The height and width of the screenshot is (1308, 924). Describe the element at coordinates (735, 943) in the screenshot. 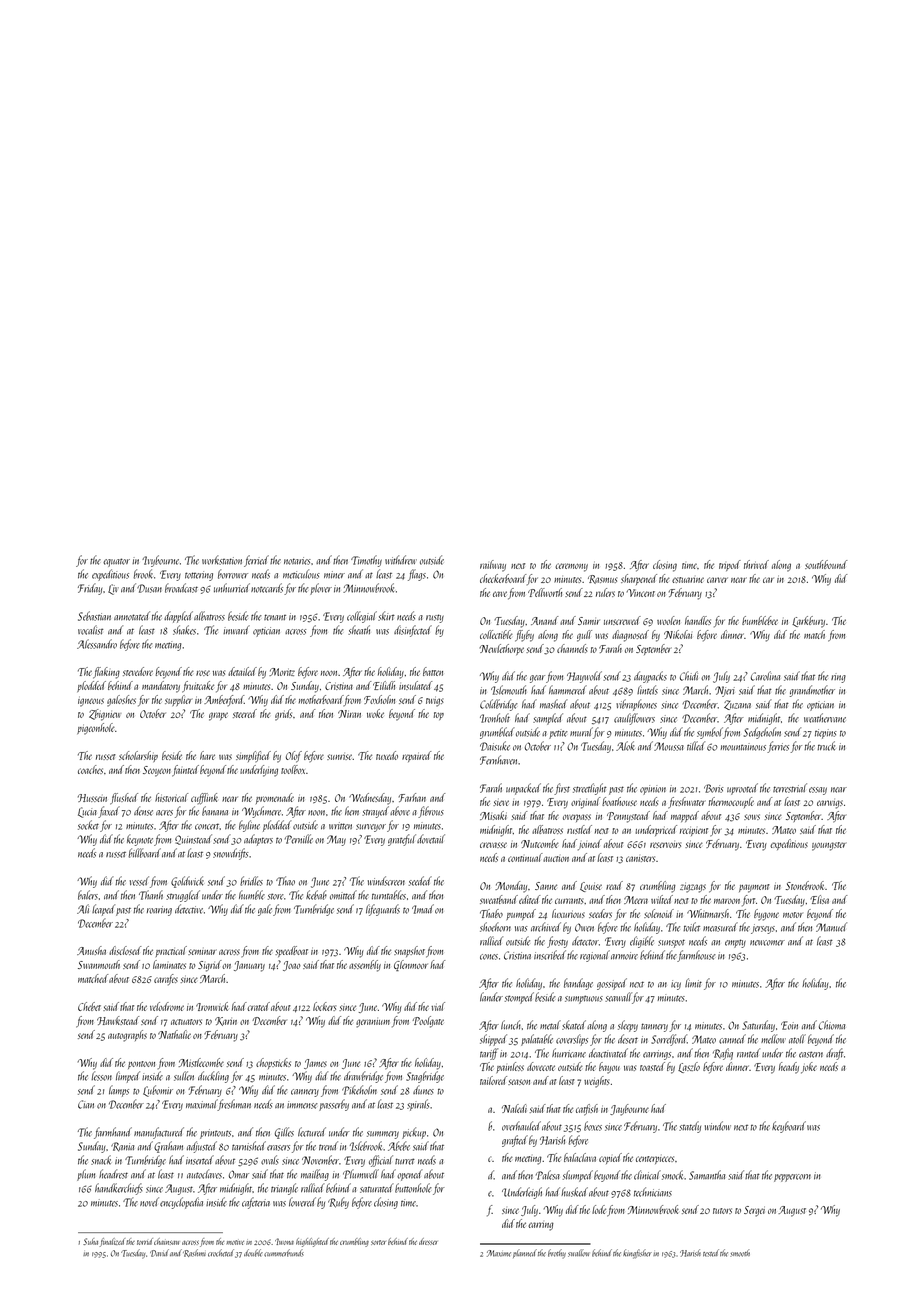

I see `empty` at that location.
